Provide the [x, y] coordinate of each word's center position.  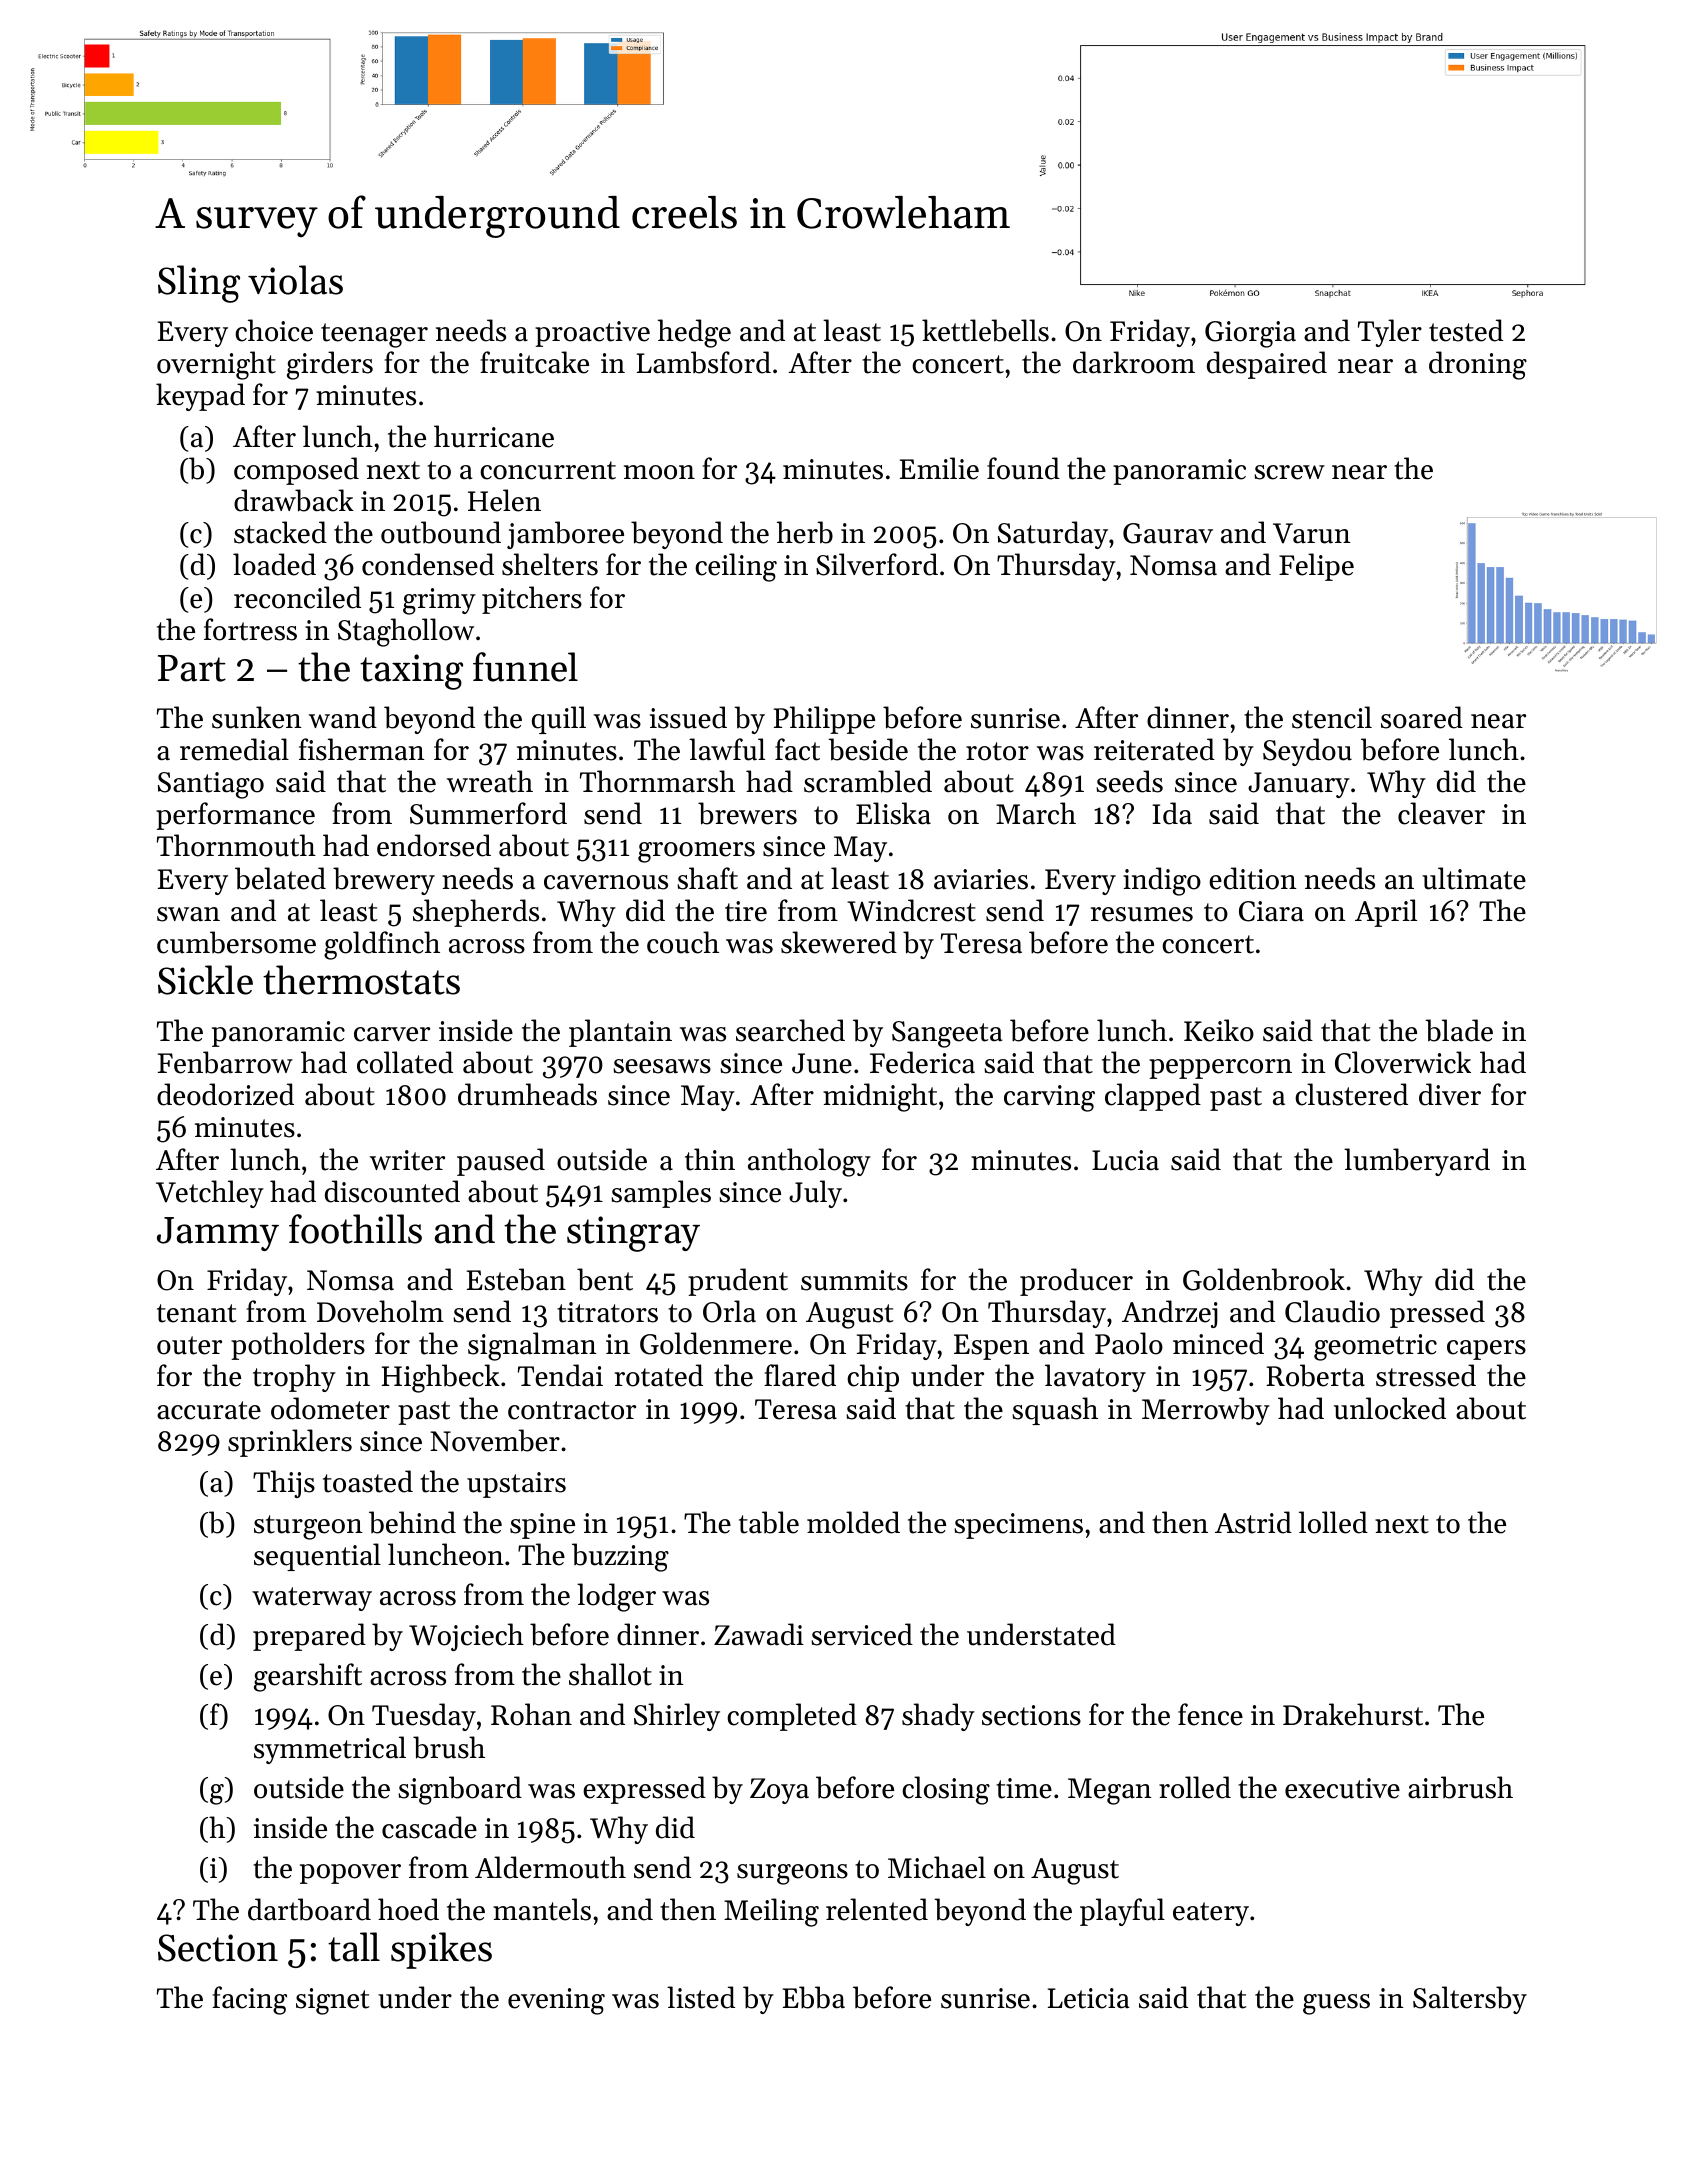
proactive [592, 334]
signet [332, 2001]
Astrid [1253, 1522]
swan [188, 914]
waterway [312, 1599]
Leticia [1089, 1998]
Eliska [893, 813]
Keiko [1219, 1030]
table [769, 1522]
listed [701, 1997]
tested [1466, 330]
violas [295, 280]
